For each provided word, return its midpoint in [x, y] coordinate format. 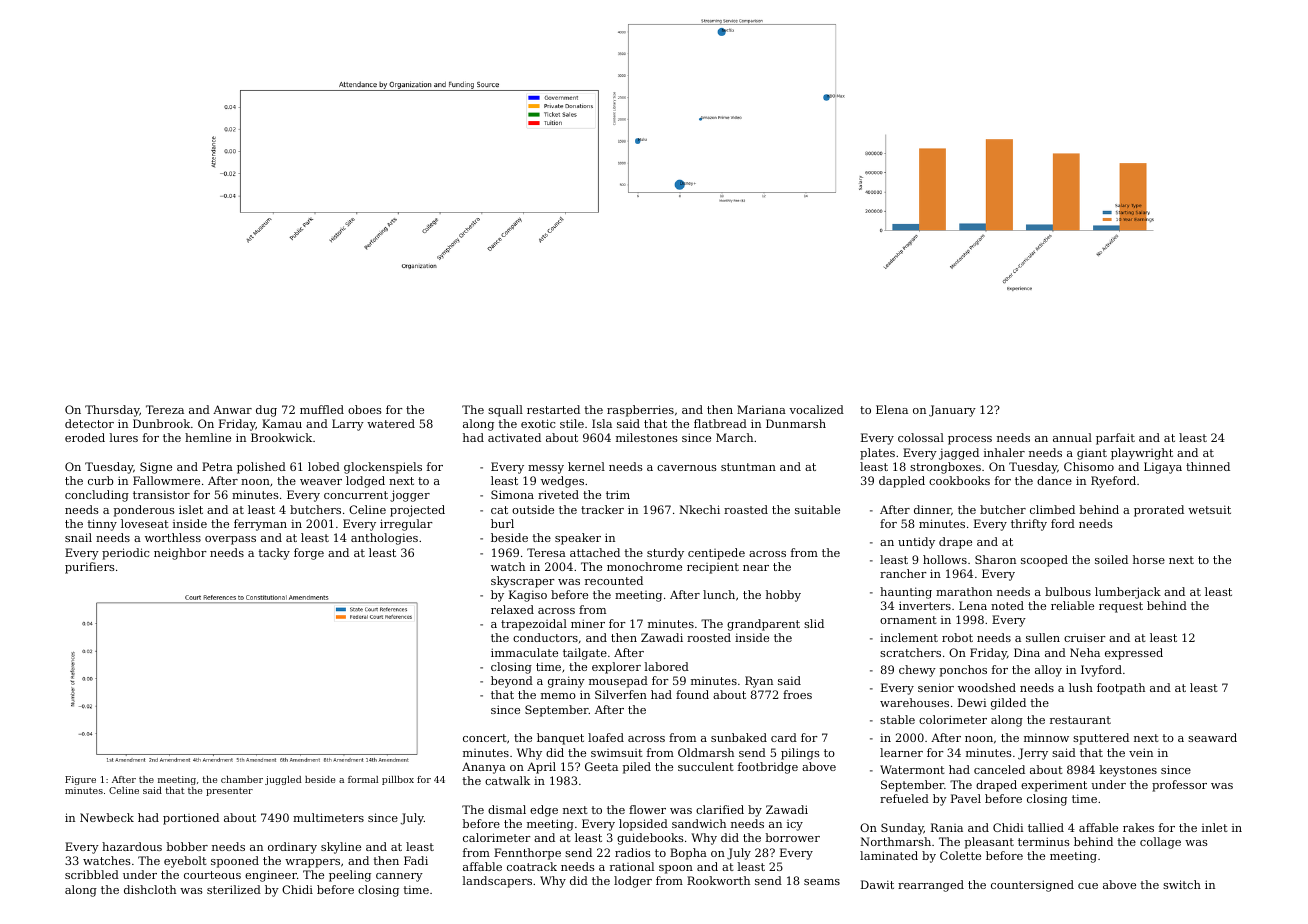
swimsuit [617, 753]
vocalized [816, 409]
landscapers [497, 882]
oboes [365, 409]
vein [1141, 752]
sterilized [234, 889]
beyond [512, 682]
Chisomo [1089, 466]
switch [1182, 884]
